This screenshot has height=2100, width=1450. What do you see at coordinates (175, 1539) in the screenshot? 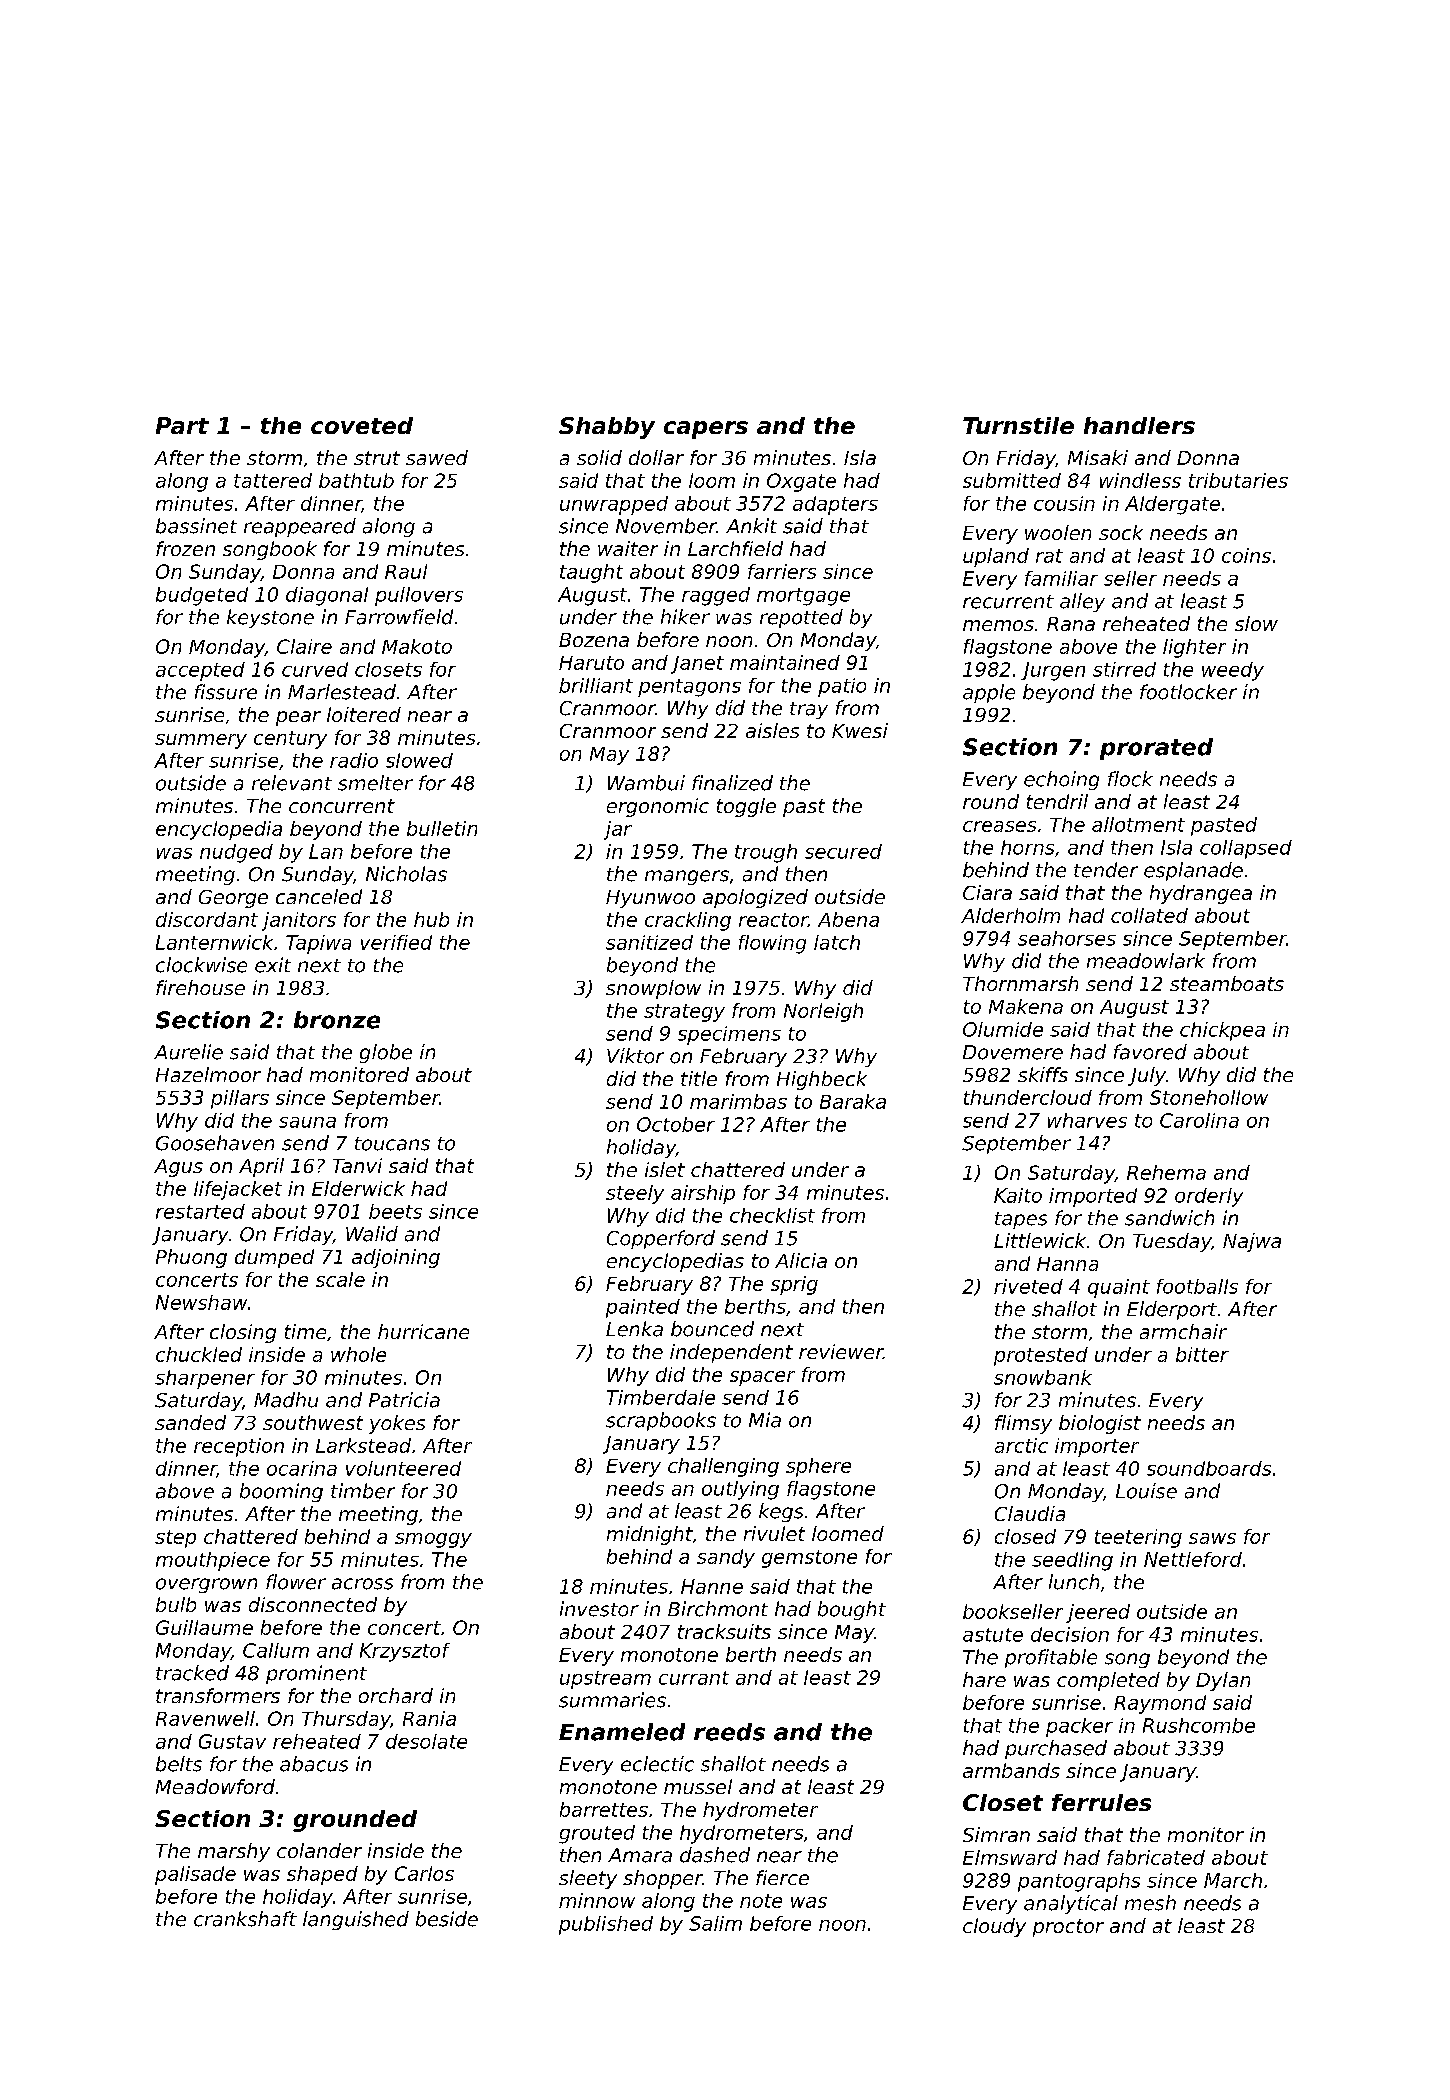
I see `step` at bounding box center [175, 1539].
